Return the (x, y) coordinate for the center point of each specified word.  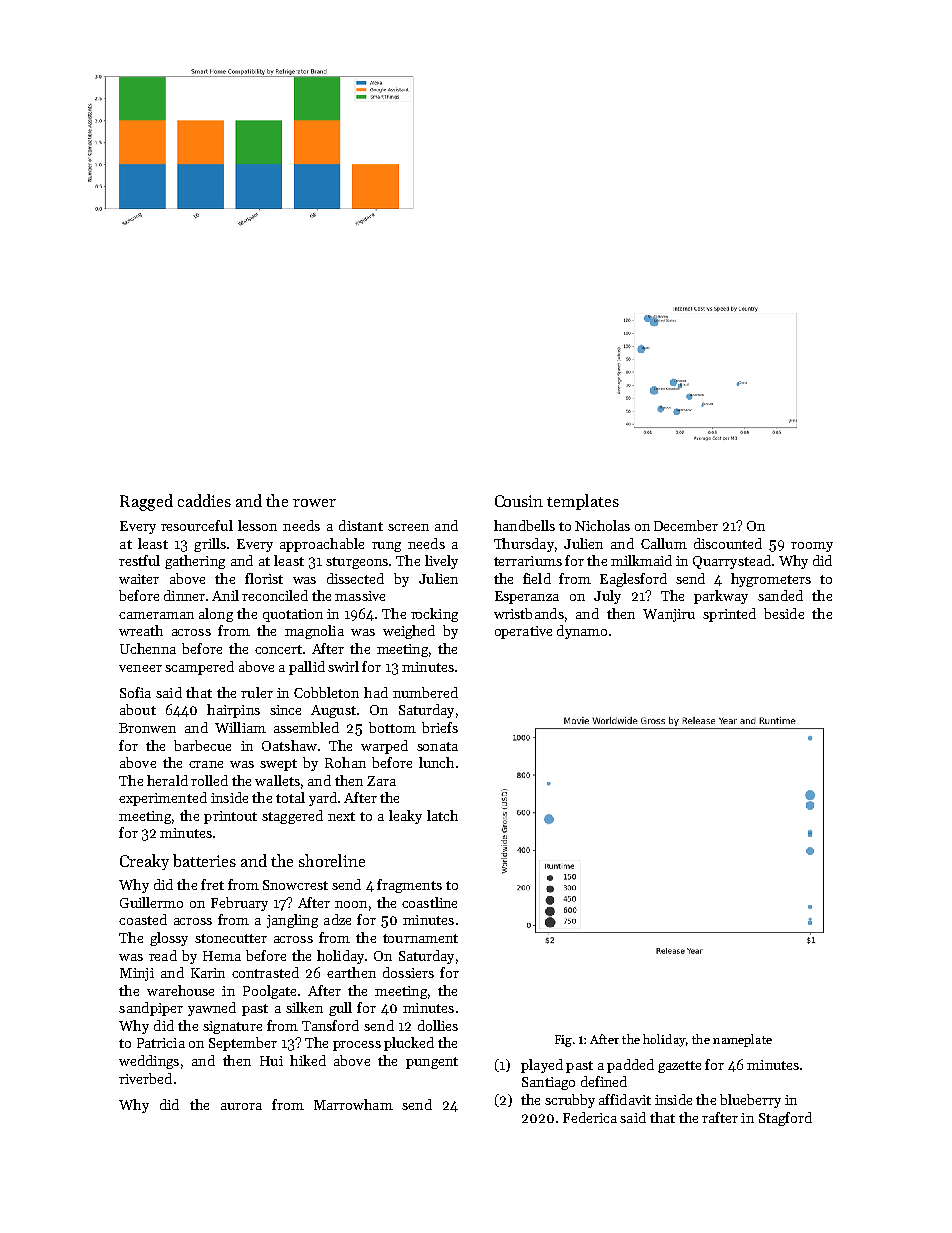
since (285, 710)
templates (583, 502)
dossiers (408, 972)
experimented (163, 799)
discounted (728, 543)
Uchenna (148, 648)
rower (314, 503)
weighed (409, 632)
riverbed (145, 1078)
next (341, 816)
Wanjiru (669, 615)
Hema (222, 956)
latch (442, 815)
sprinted (729, 615)
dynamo (582, 632)
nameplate (742, 1040)
